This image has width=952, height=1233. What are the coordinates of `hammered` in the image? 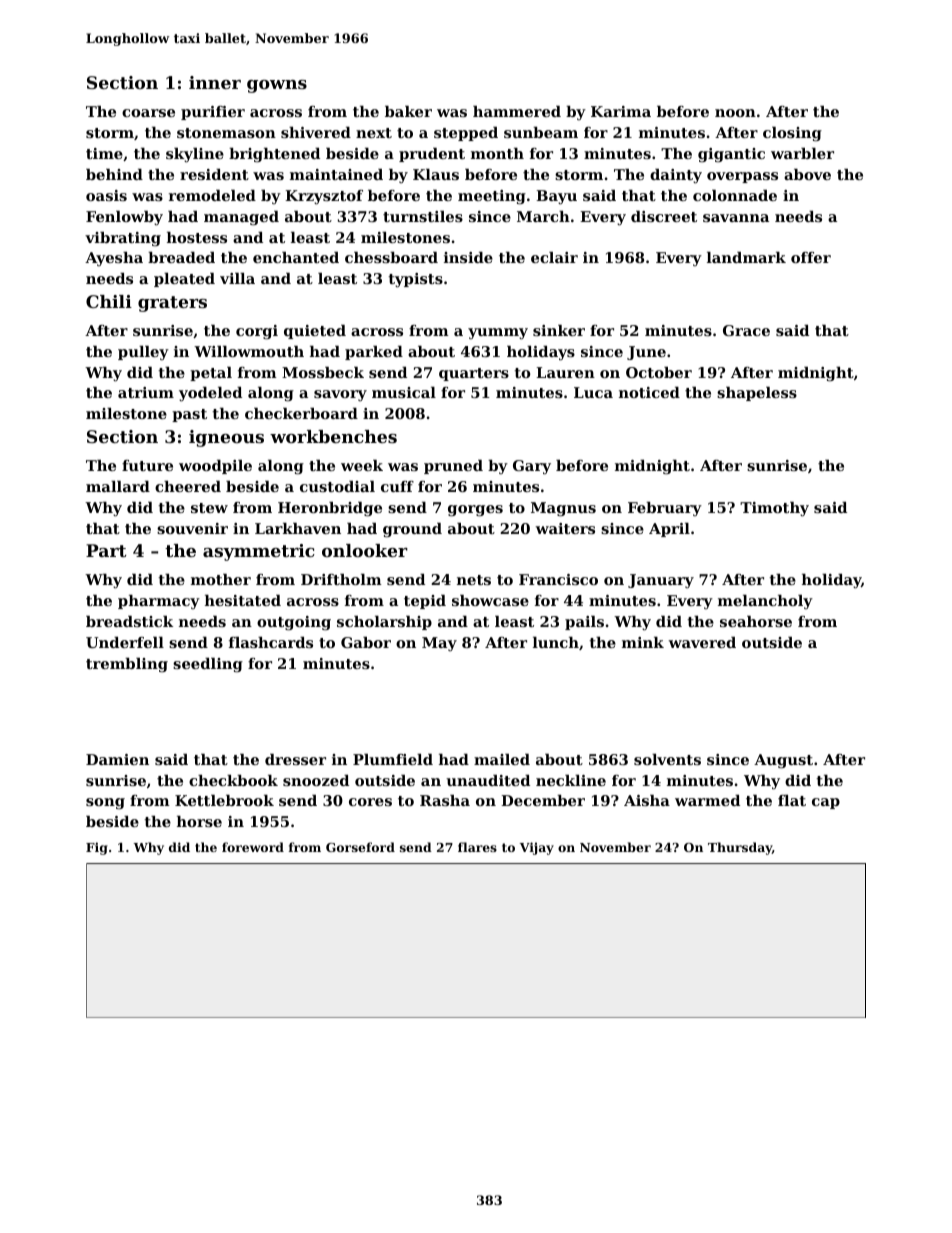 It's located at (517, 111).
